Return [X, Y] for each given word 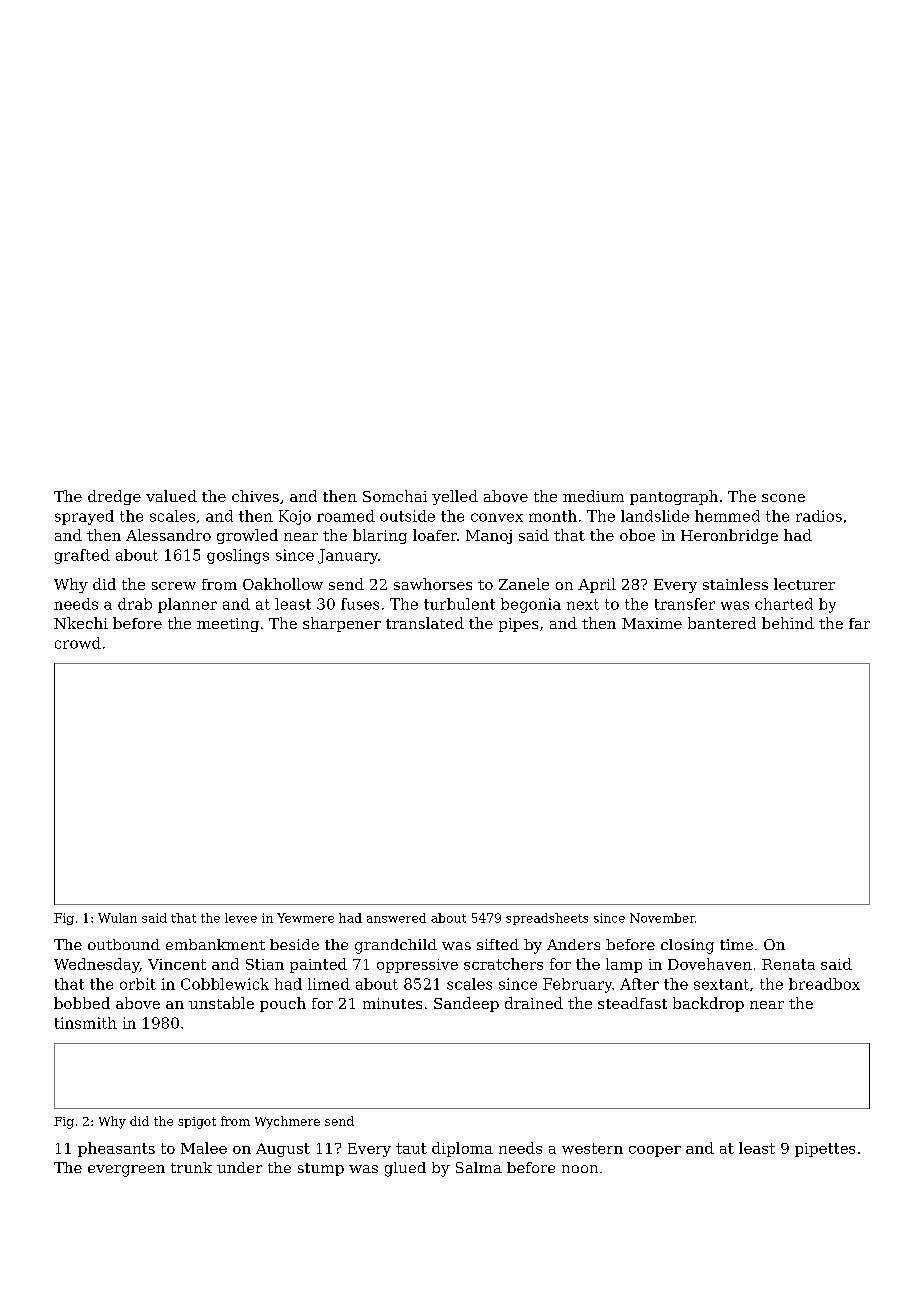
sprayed [84, 517]
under [239, 1167]
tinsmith [86, 1023]
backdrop [708, 1004]
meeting [228, 625]
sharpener [342, 624]
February [577, 985]
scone [783, 498]
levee [241, 918]
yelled [455, 497]
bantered [722, 623]
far [859, 623]
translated [425, 623]
